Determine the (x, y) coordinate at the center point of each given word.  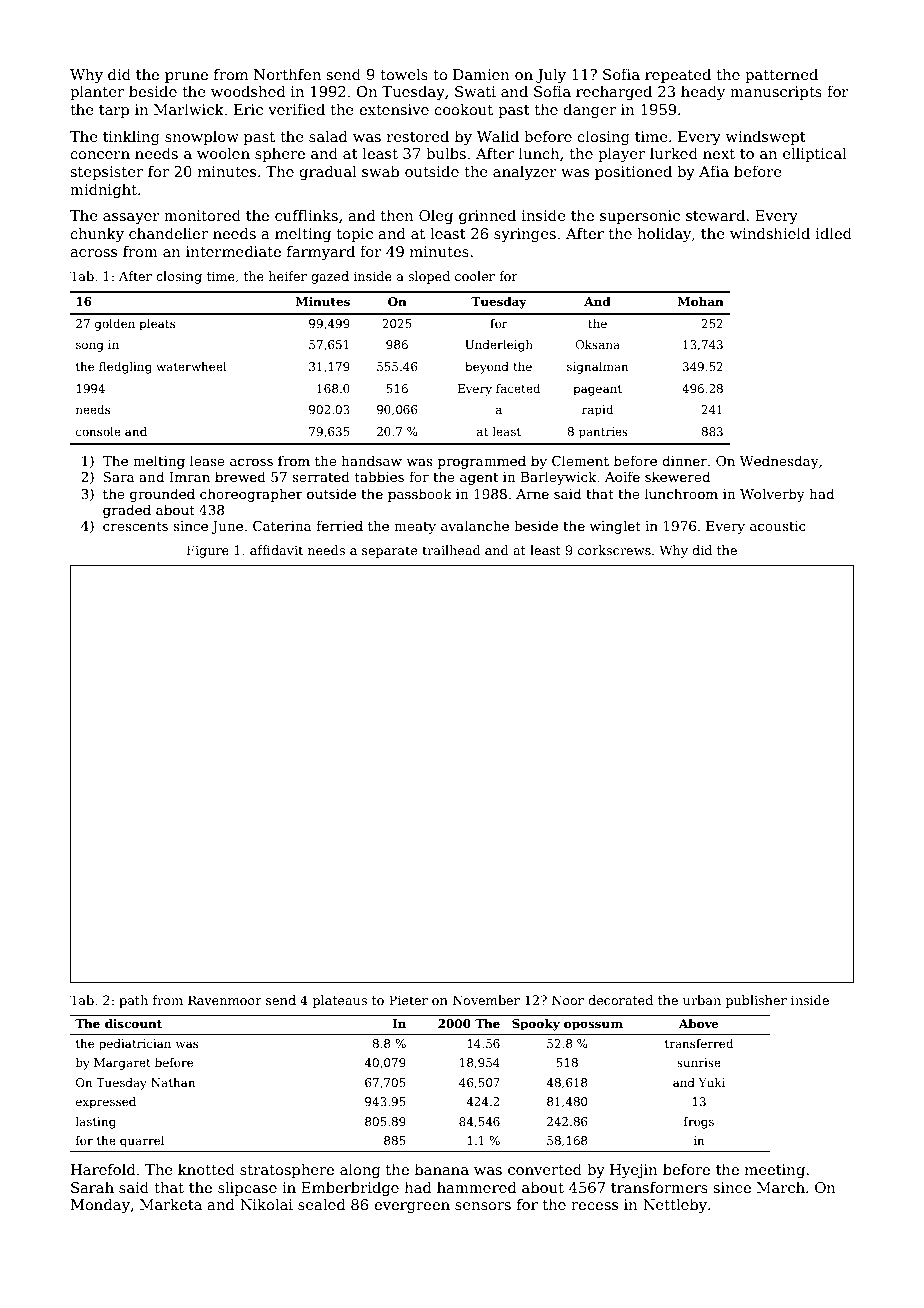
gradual (327, 172)
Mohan (701, 301)
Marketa (171, 1204)
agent (479, 479)
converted (545, 1169)
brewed (240, 476)
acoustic (778, 526)
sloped (429, 277)
